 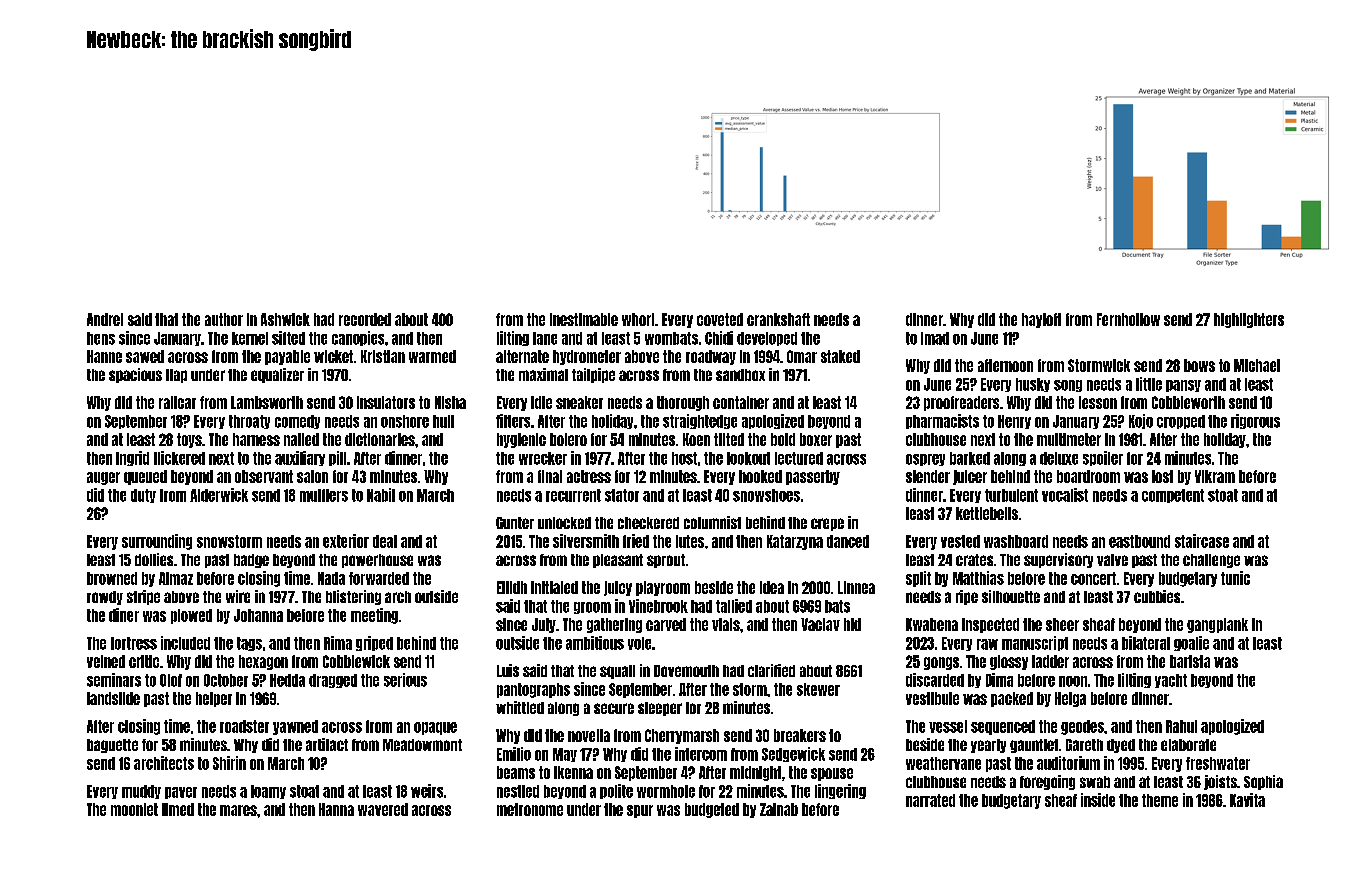 I want to click on inestimable, so click(x=584, y=319).
